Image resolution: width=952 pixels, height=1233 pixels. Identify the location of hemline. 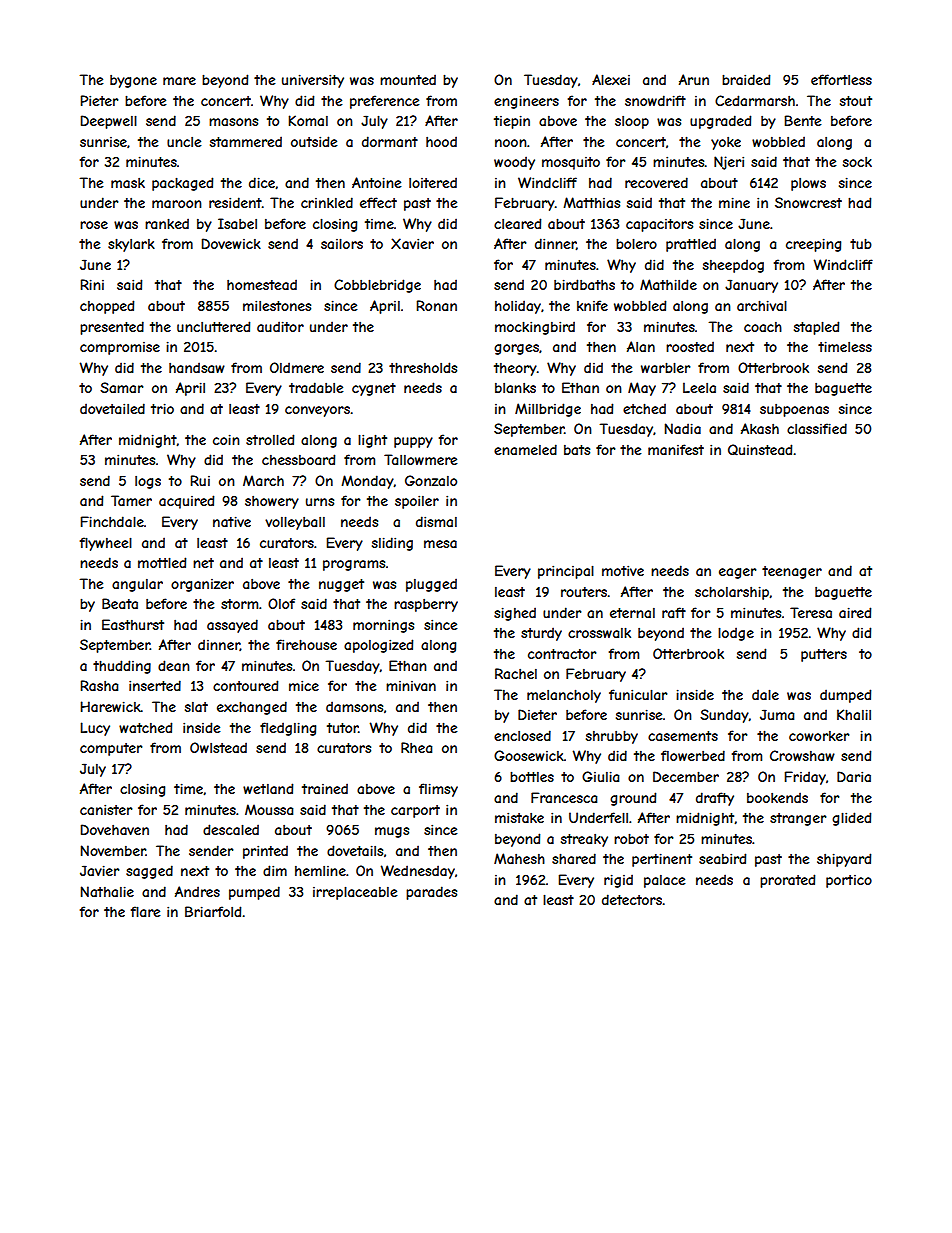
(320, 871).
